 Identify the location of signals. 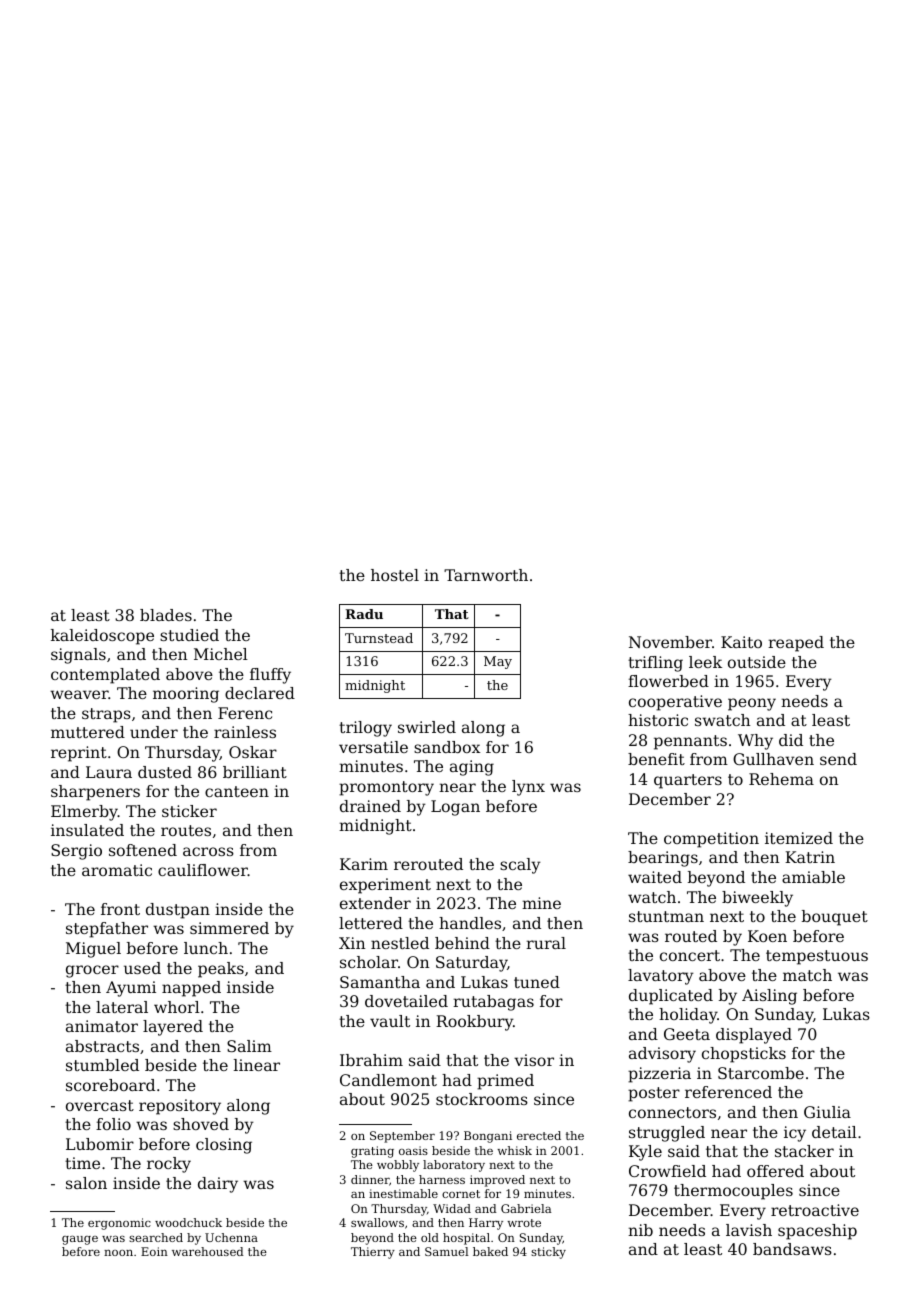
(78, 656).
